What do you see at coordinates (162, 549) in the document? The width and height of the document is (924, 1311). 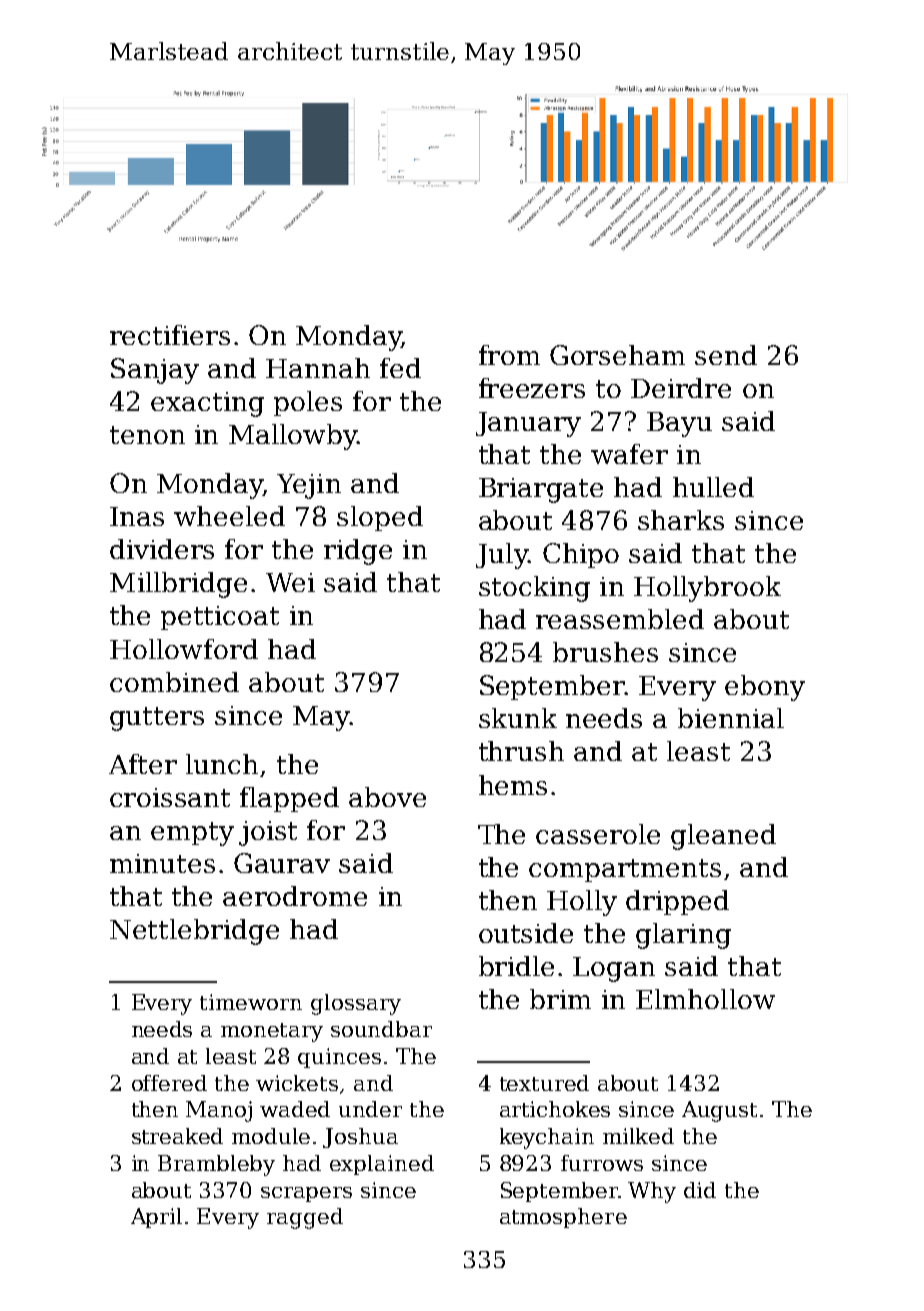 I see `dividers` at bounding box center [162, 549].
